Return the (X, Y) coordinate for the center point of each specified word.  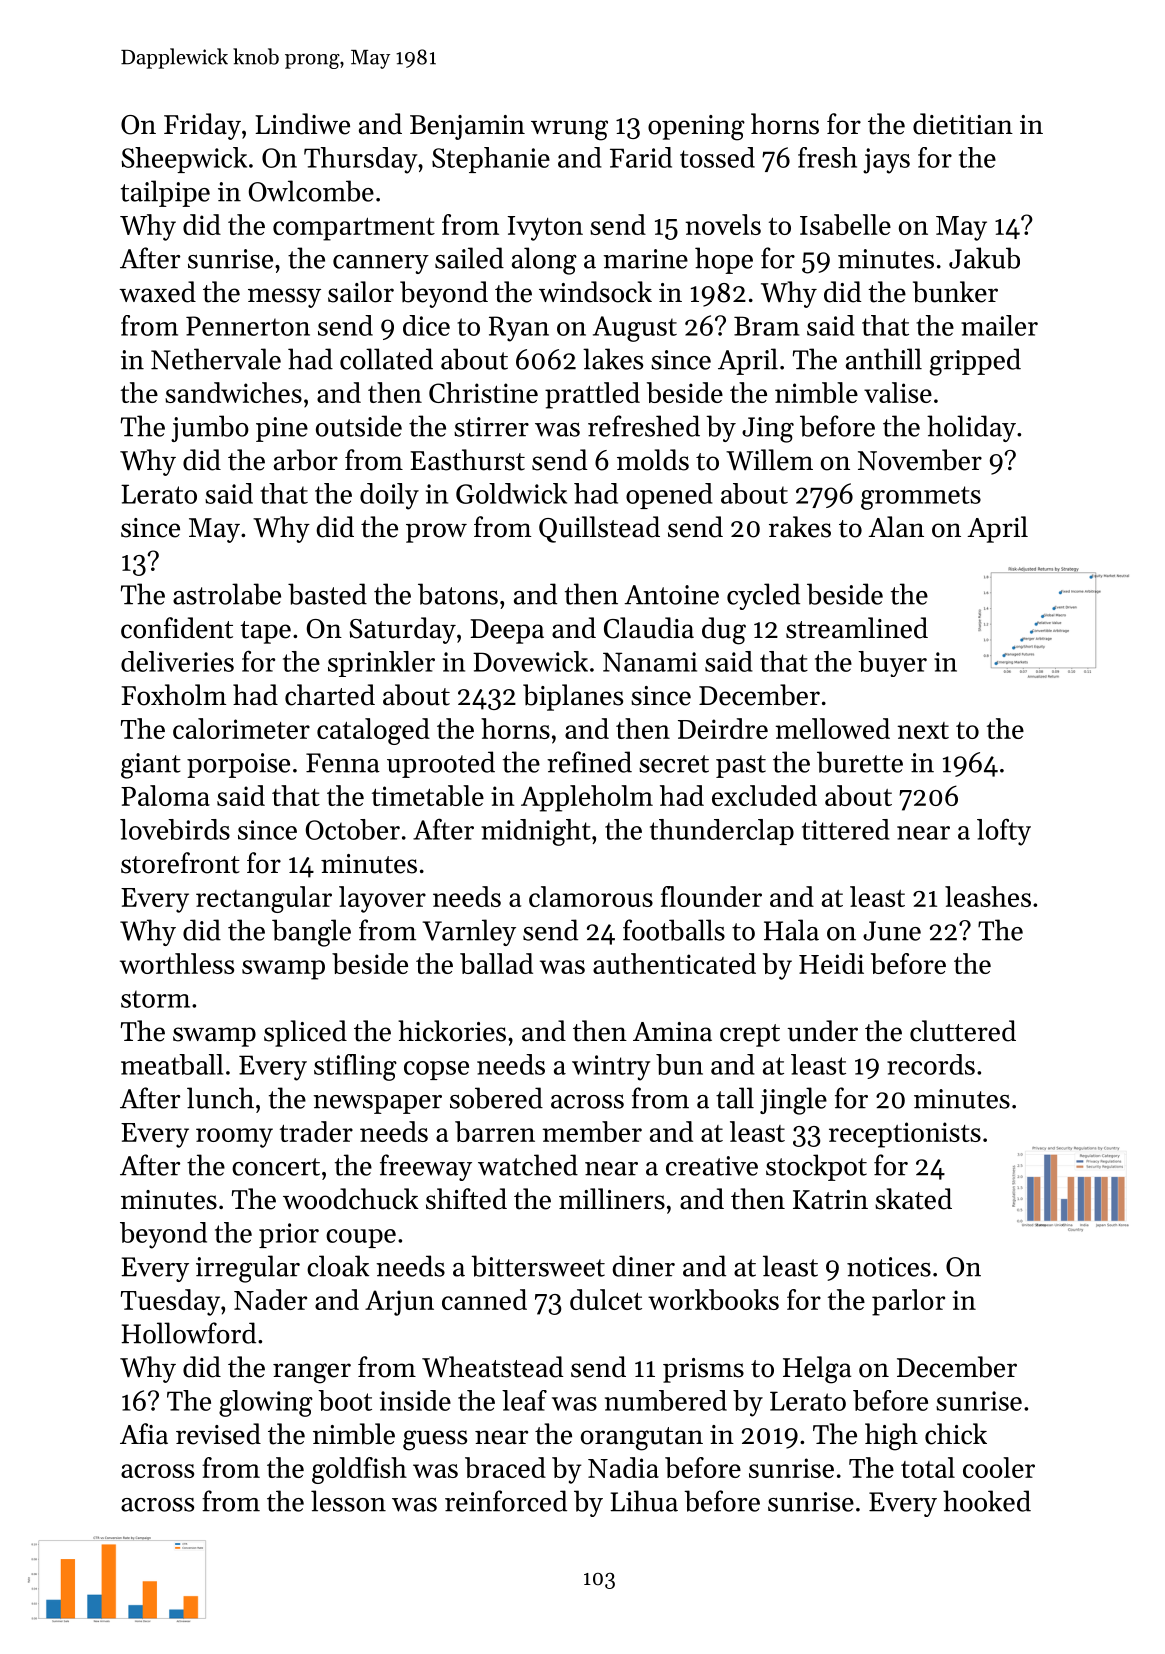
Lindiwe (302, 124)
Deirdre (723, 728)
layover (382, 899)
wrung (569, 130)
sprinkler (381, 664)
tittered (846, 829)
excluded (764, 795)
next (923, 730)
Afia (144, 1433)
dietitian (963, 124)
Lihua (644, 1501)
